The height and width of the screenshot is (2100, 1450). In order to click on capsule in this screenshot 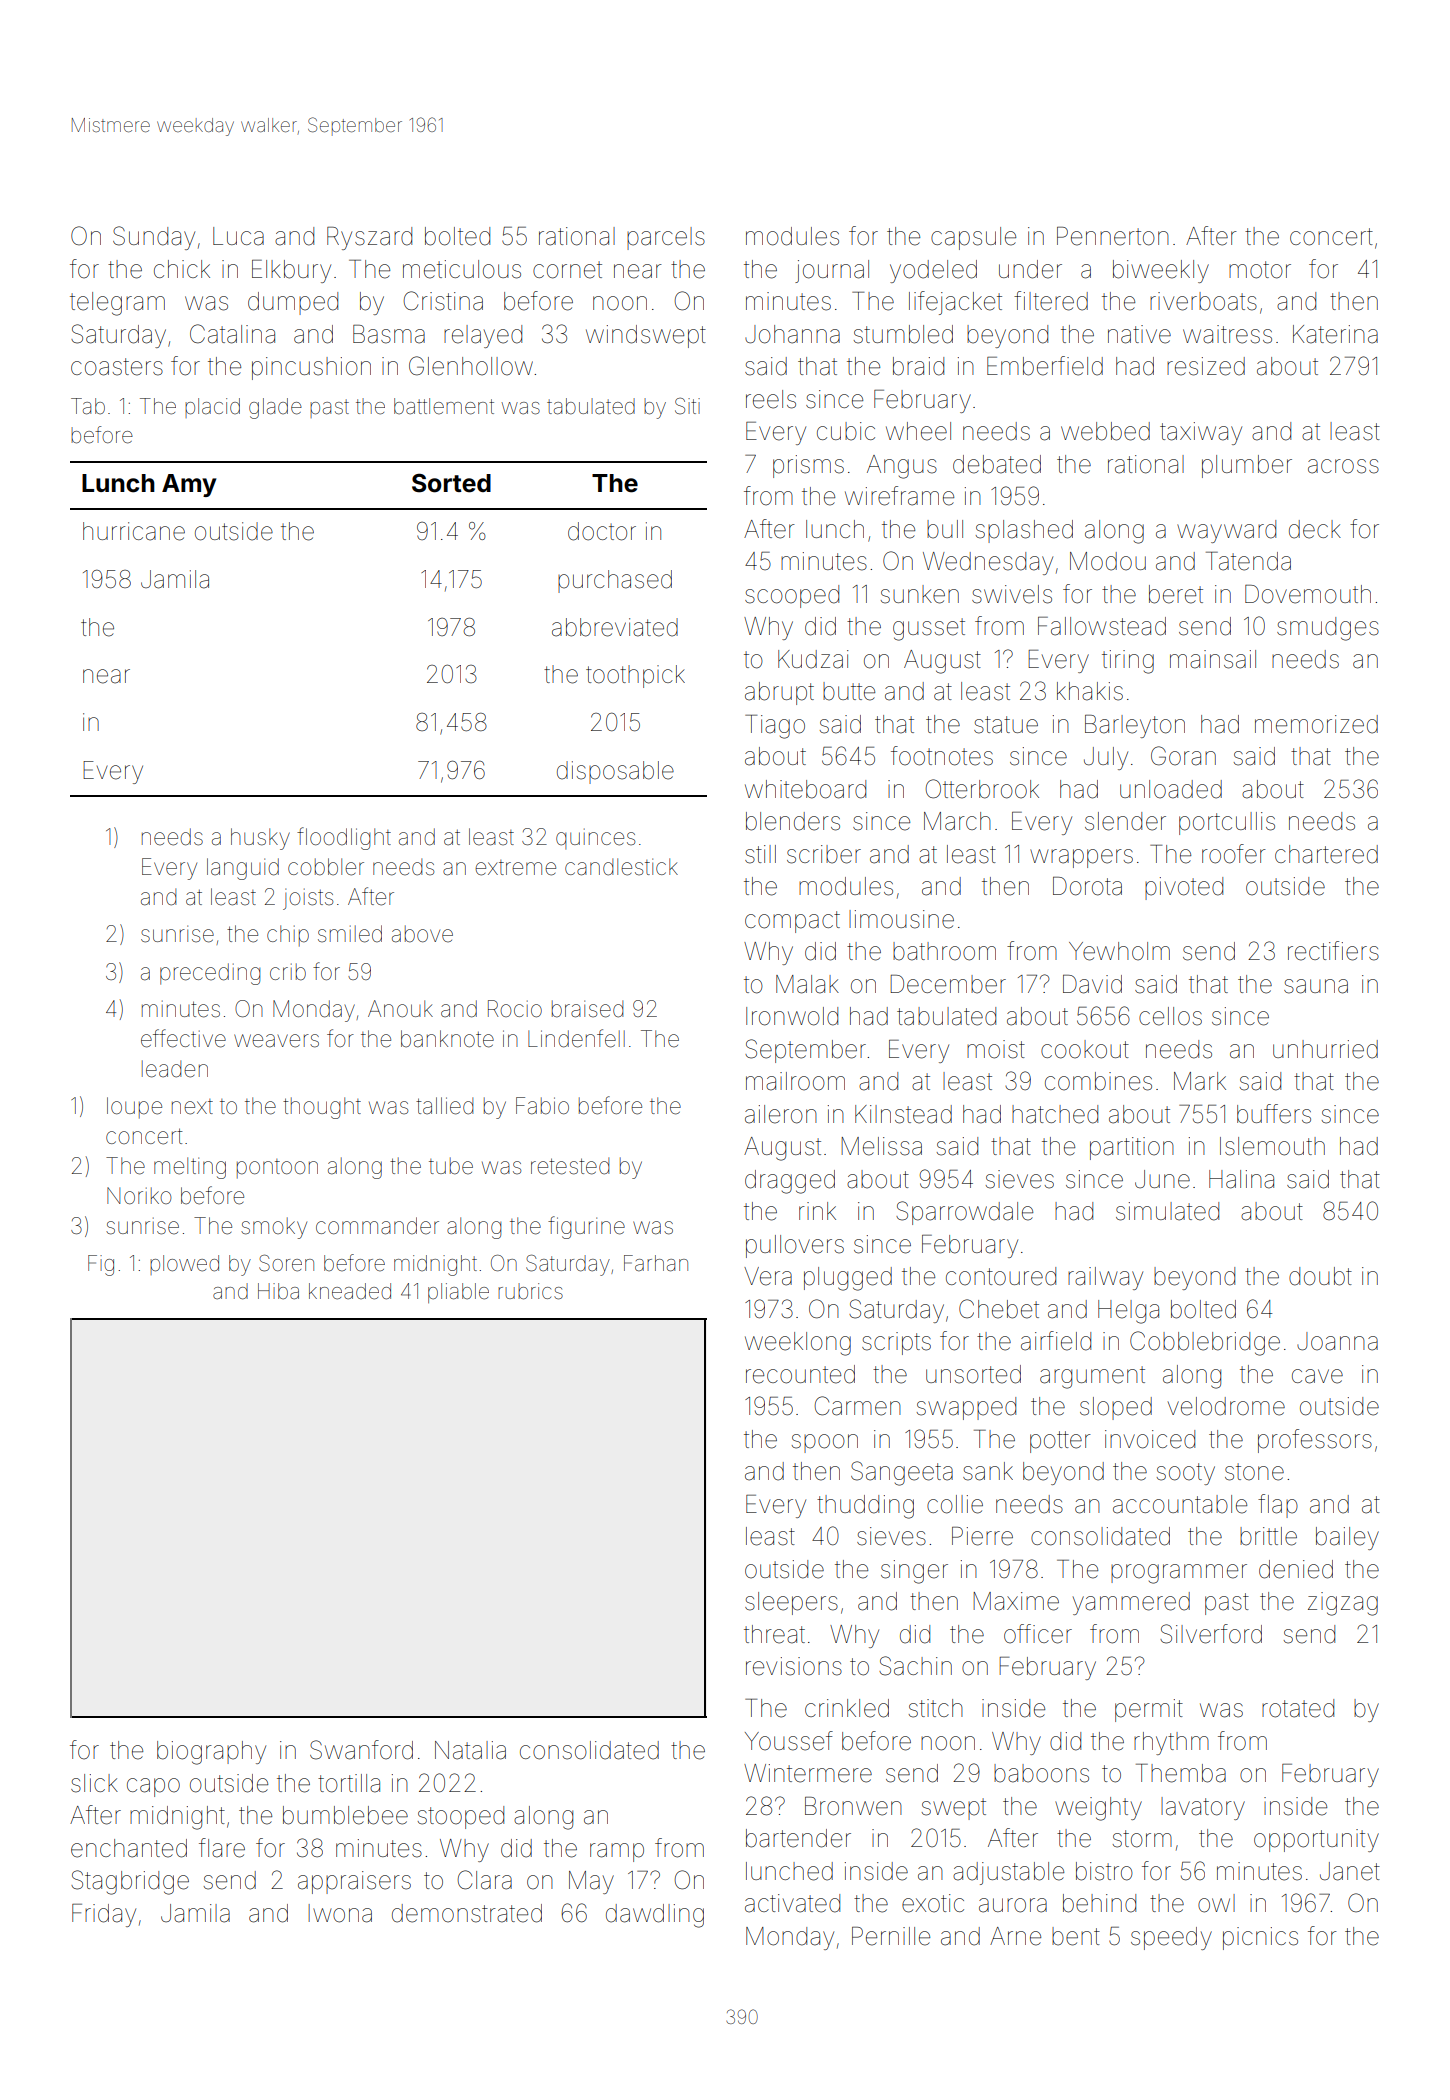, I will do `click(973, 238)`.
